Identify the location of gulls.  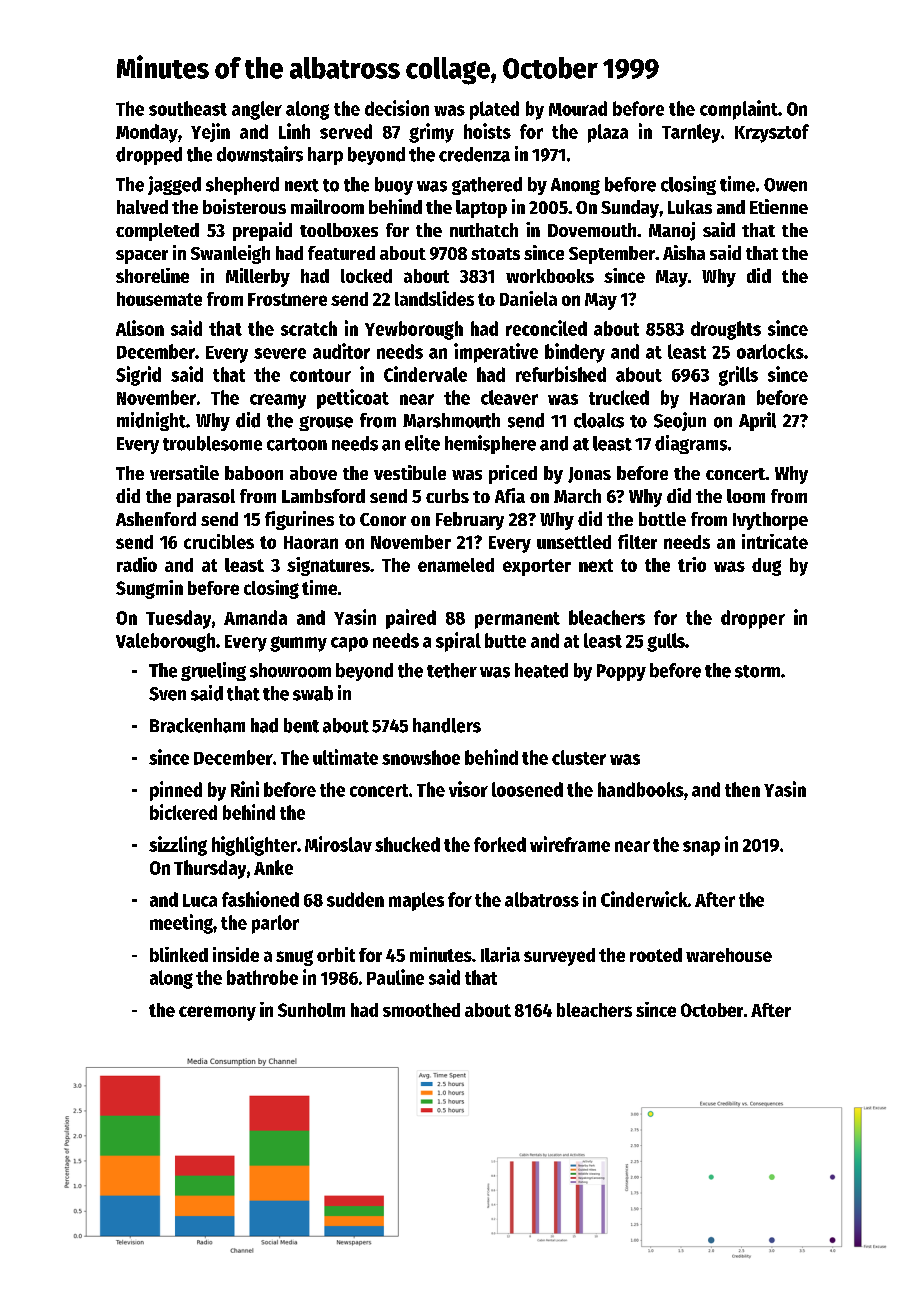
(666, 642).
